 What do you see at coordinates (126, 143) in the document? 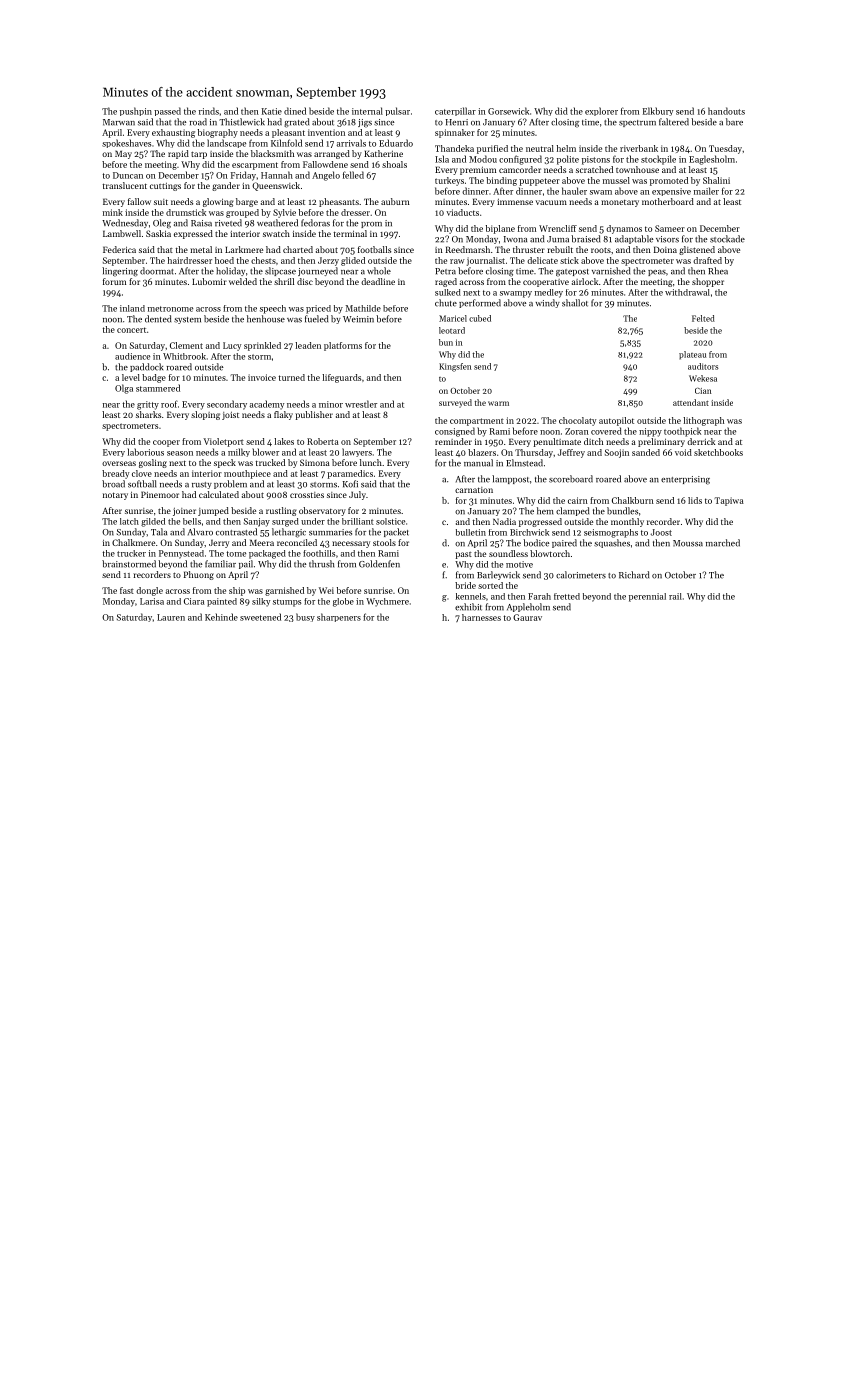
I see `spokeshaves` at bounding box center [126, 143].
